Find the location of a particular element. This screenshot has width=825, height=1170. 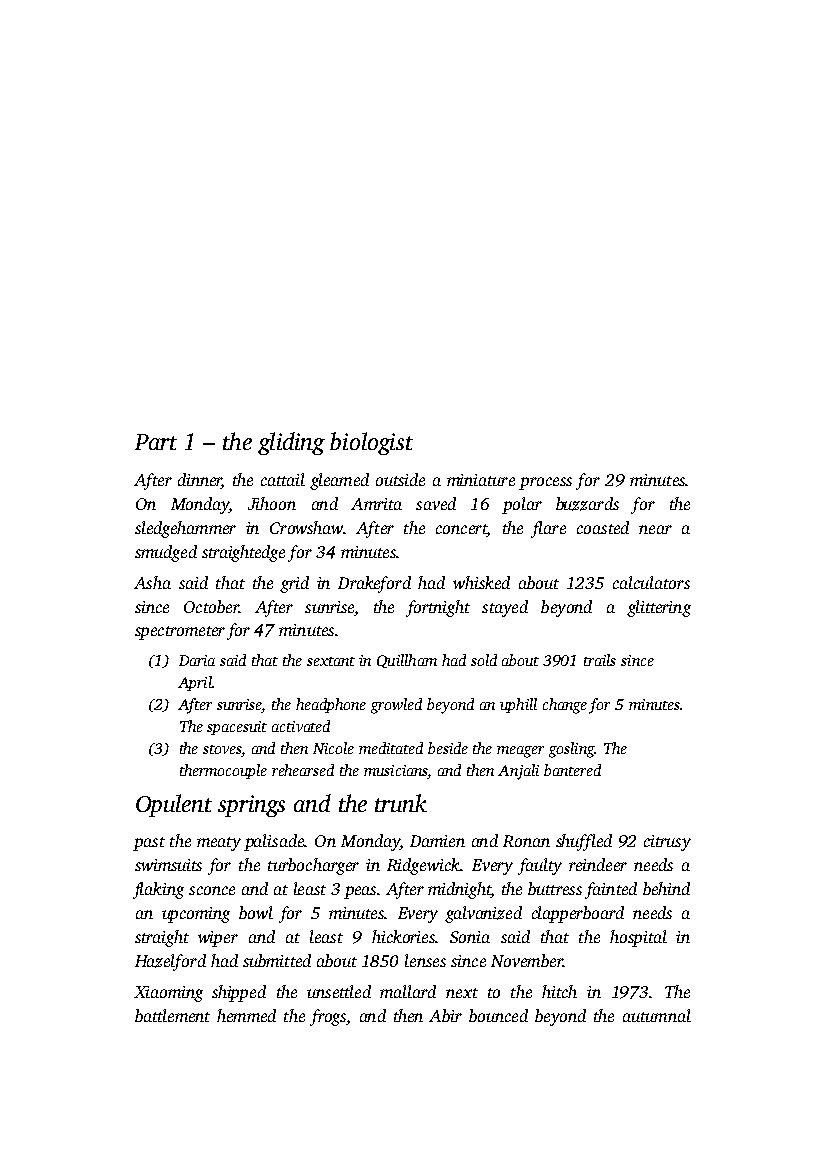

sold is located at coordinates (484, 660).
